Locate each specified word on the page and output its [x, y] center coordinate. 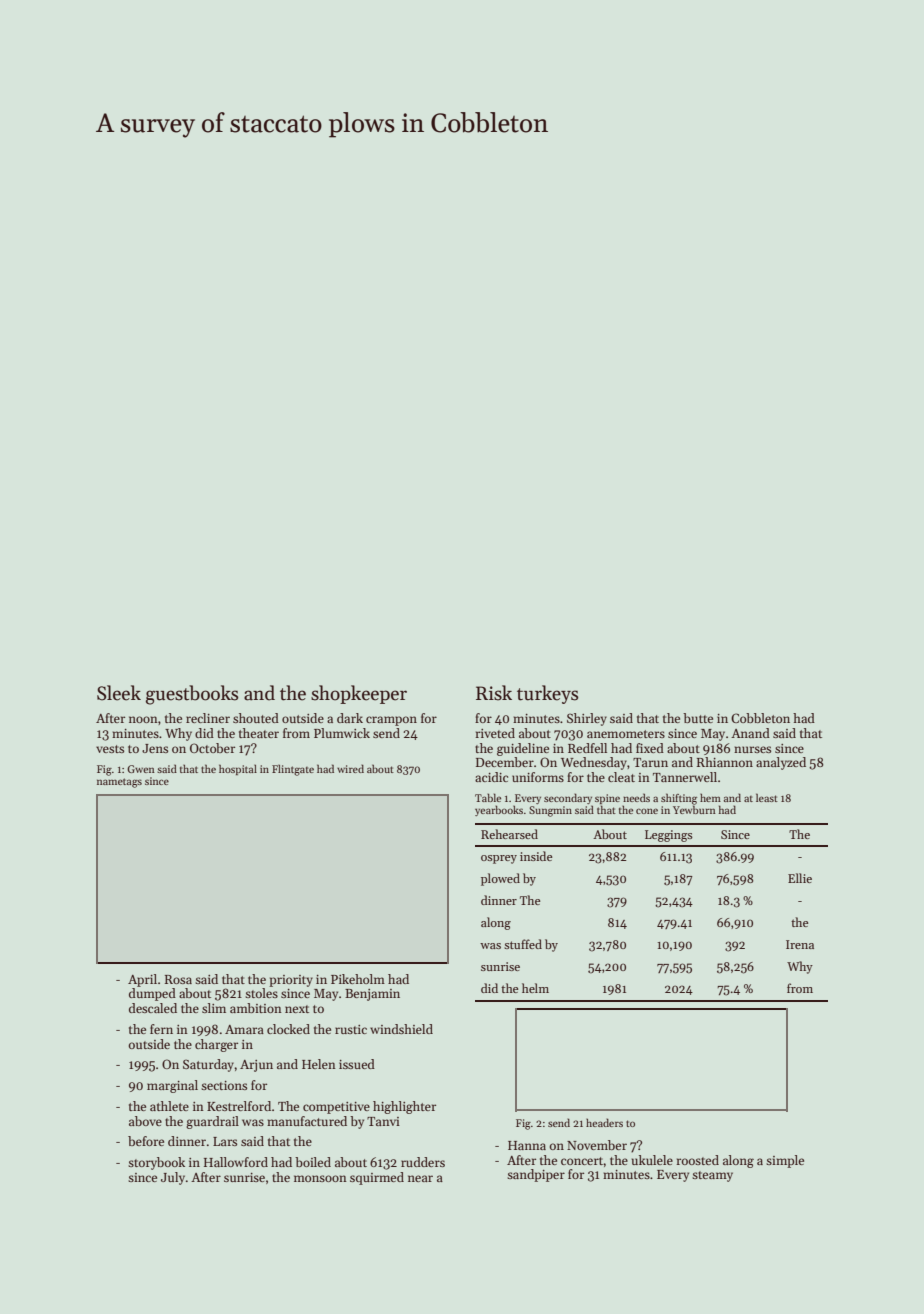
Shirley [587, 719]
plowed [500, 879]
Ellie [800, 878]
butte [698, 718]
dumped [152, 994]
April [142, 980]
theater [259, 733]
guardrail [212, 1122]
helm [535, 988]
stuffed [523, 944]
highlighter [404, 1107]
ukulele [652, 1160]
